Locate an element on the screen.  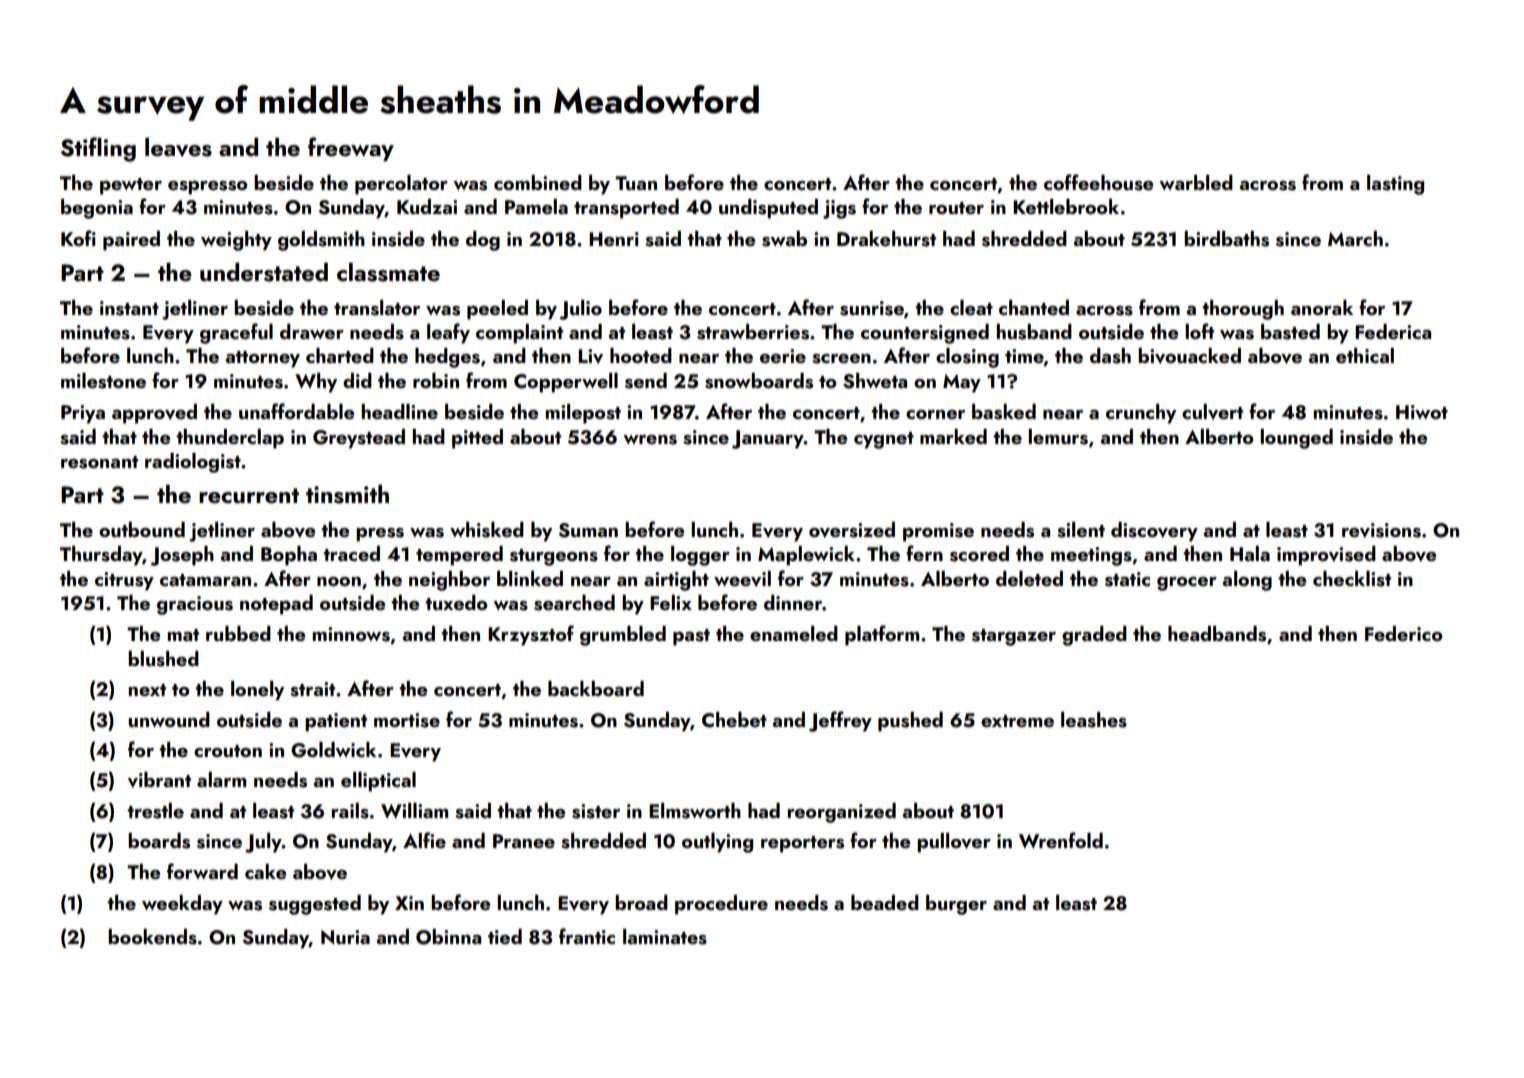
deleted is located at coordinates (1029, 578).
